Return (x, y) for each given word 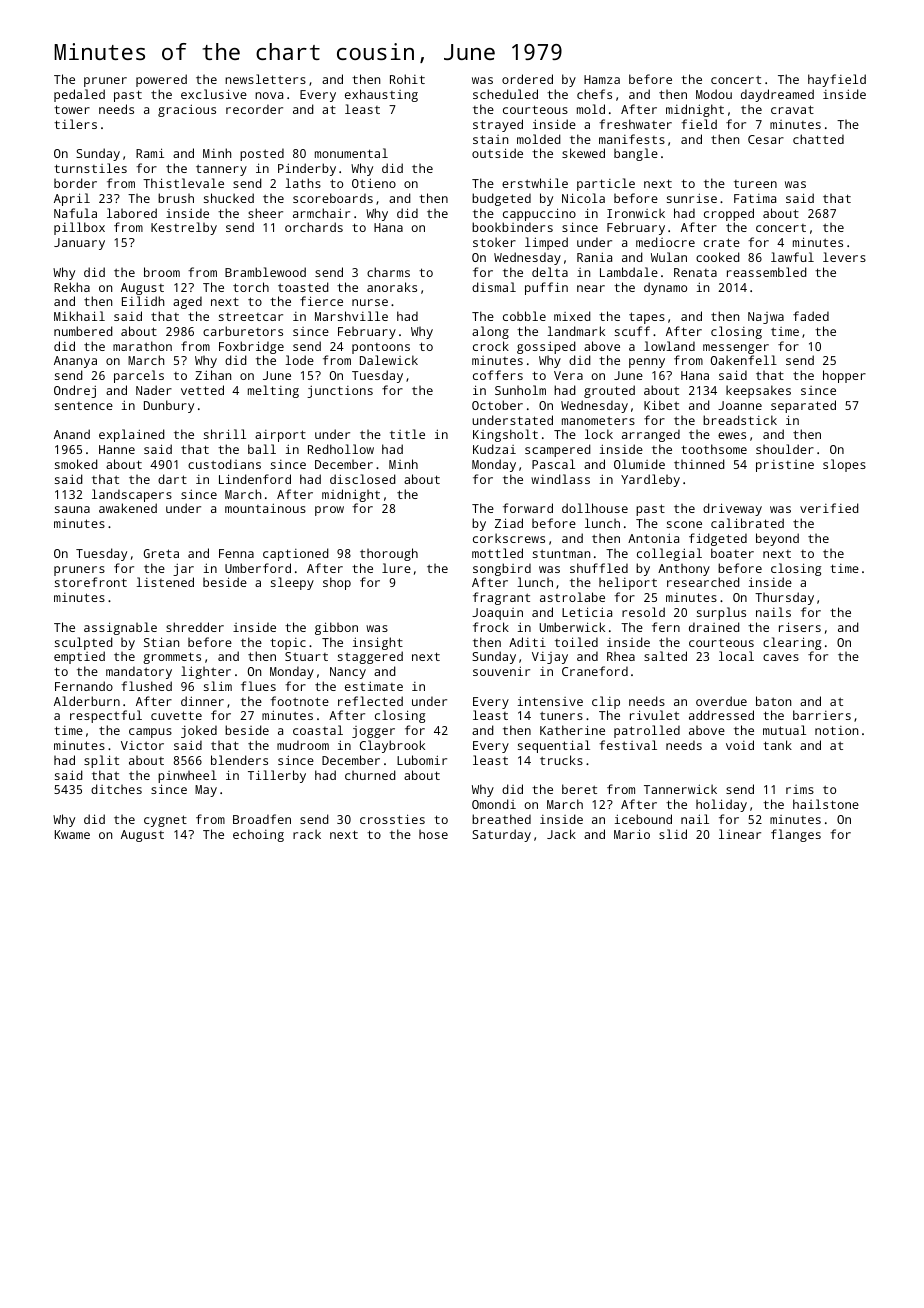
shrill (225, 434)
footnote (299, 701)
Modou (714, 94)
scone (684, 524)
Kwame (72, 834)
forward (528, 508)
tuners (561, 715)
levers (844, 257)
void (740, 745)
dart (172, 479)
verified (829, 508)
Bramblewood (265, 272)
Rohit (407, 79)
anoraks (392, 287)
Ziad (509, 523)
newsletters (265, 79)
